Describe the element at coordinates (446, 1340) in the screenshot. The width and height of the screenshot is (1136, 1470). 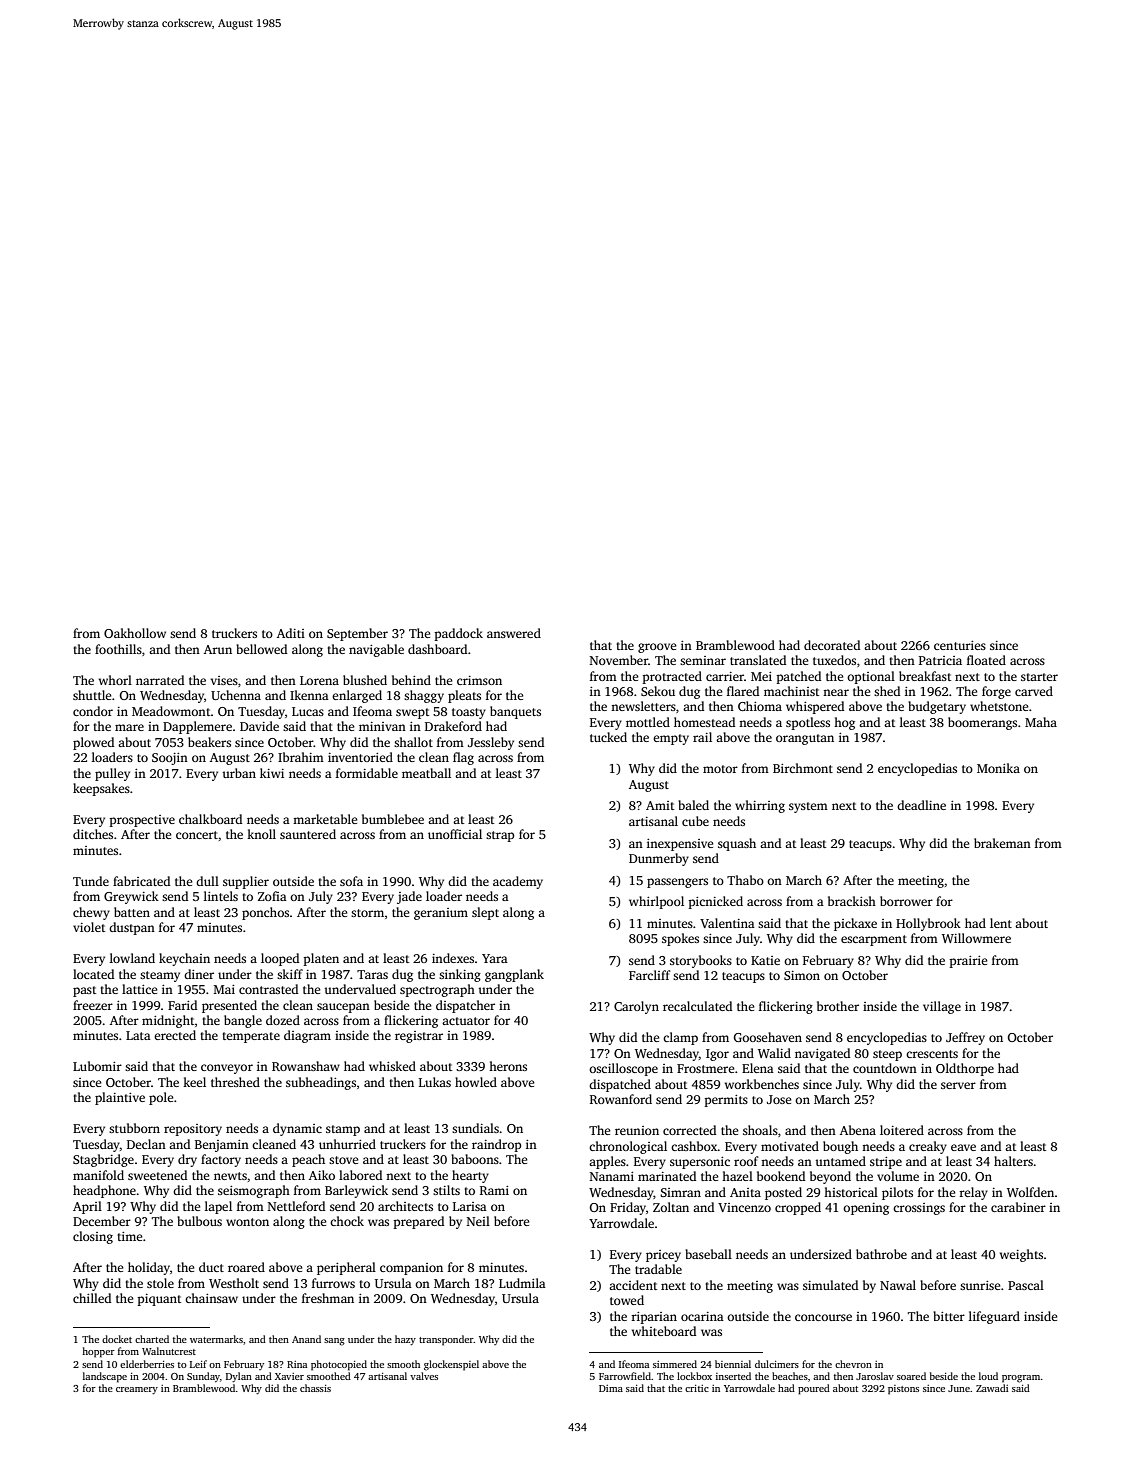
I see `transponder` at that location.
